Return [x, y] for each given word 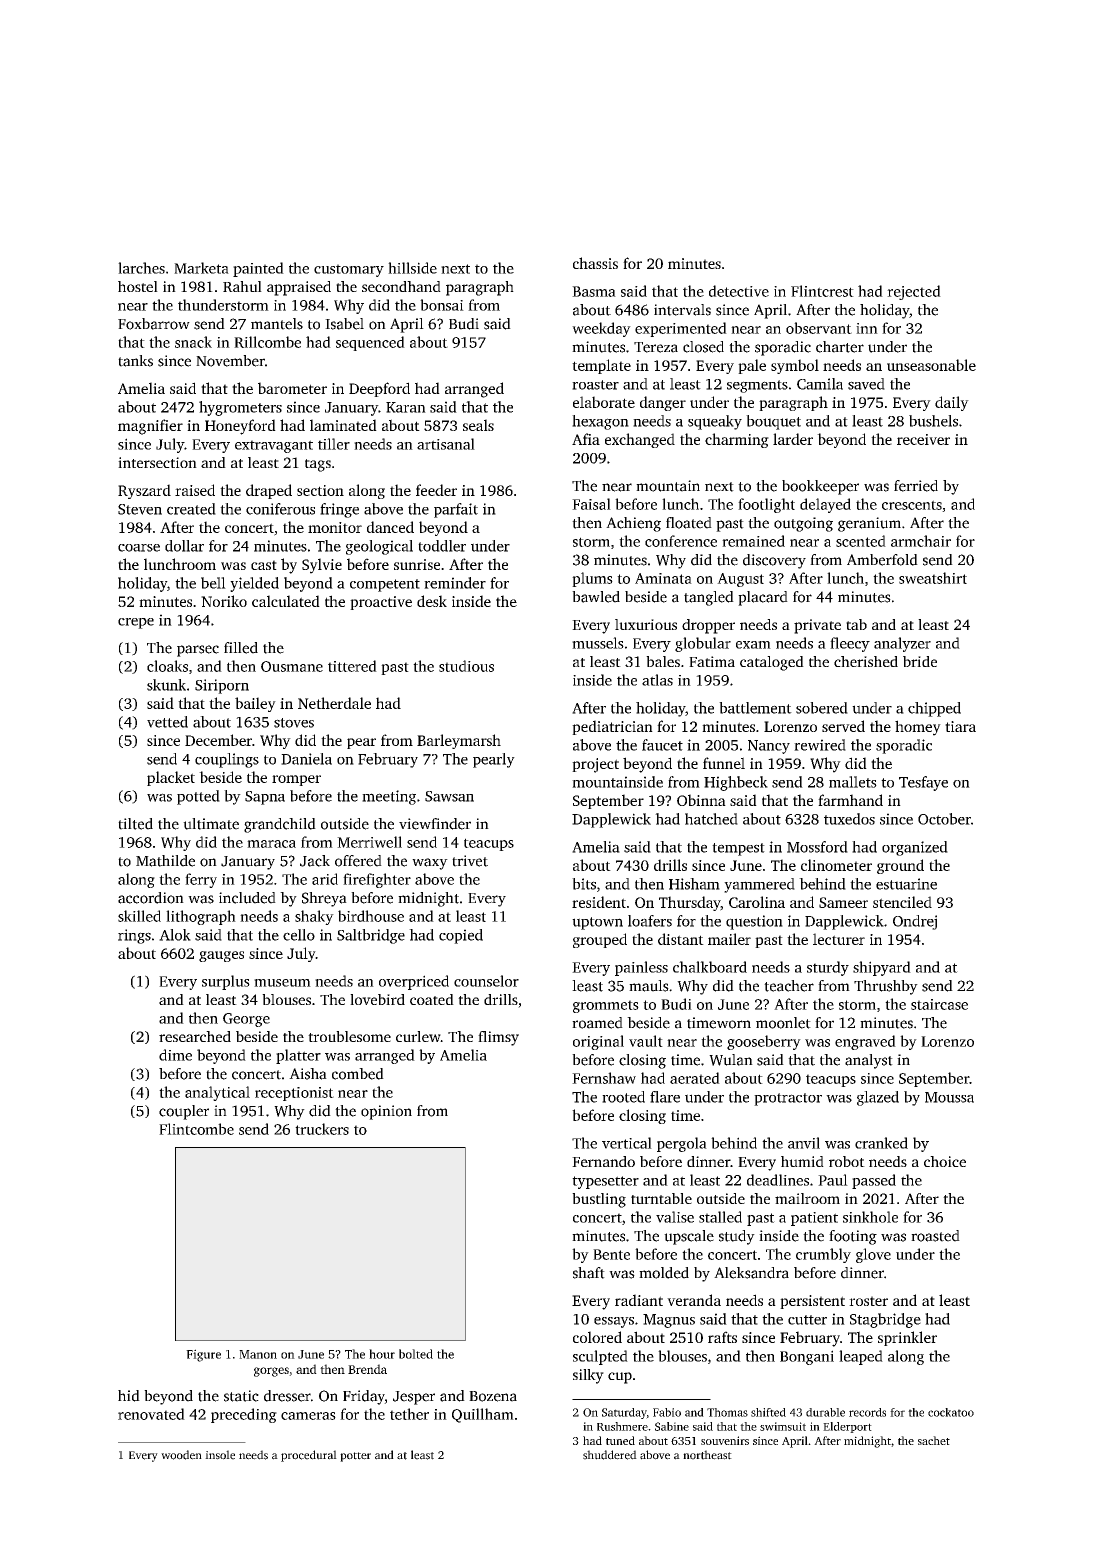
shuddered [610, 1455]
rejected [914, 292]
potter [355, 1457]
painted [258, 269]
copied [461, 936]
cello [299, 935]
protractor [788, 1099]
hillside [412, 268]
